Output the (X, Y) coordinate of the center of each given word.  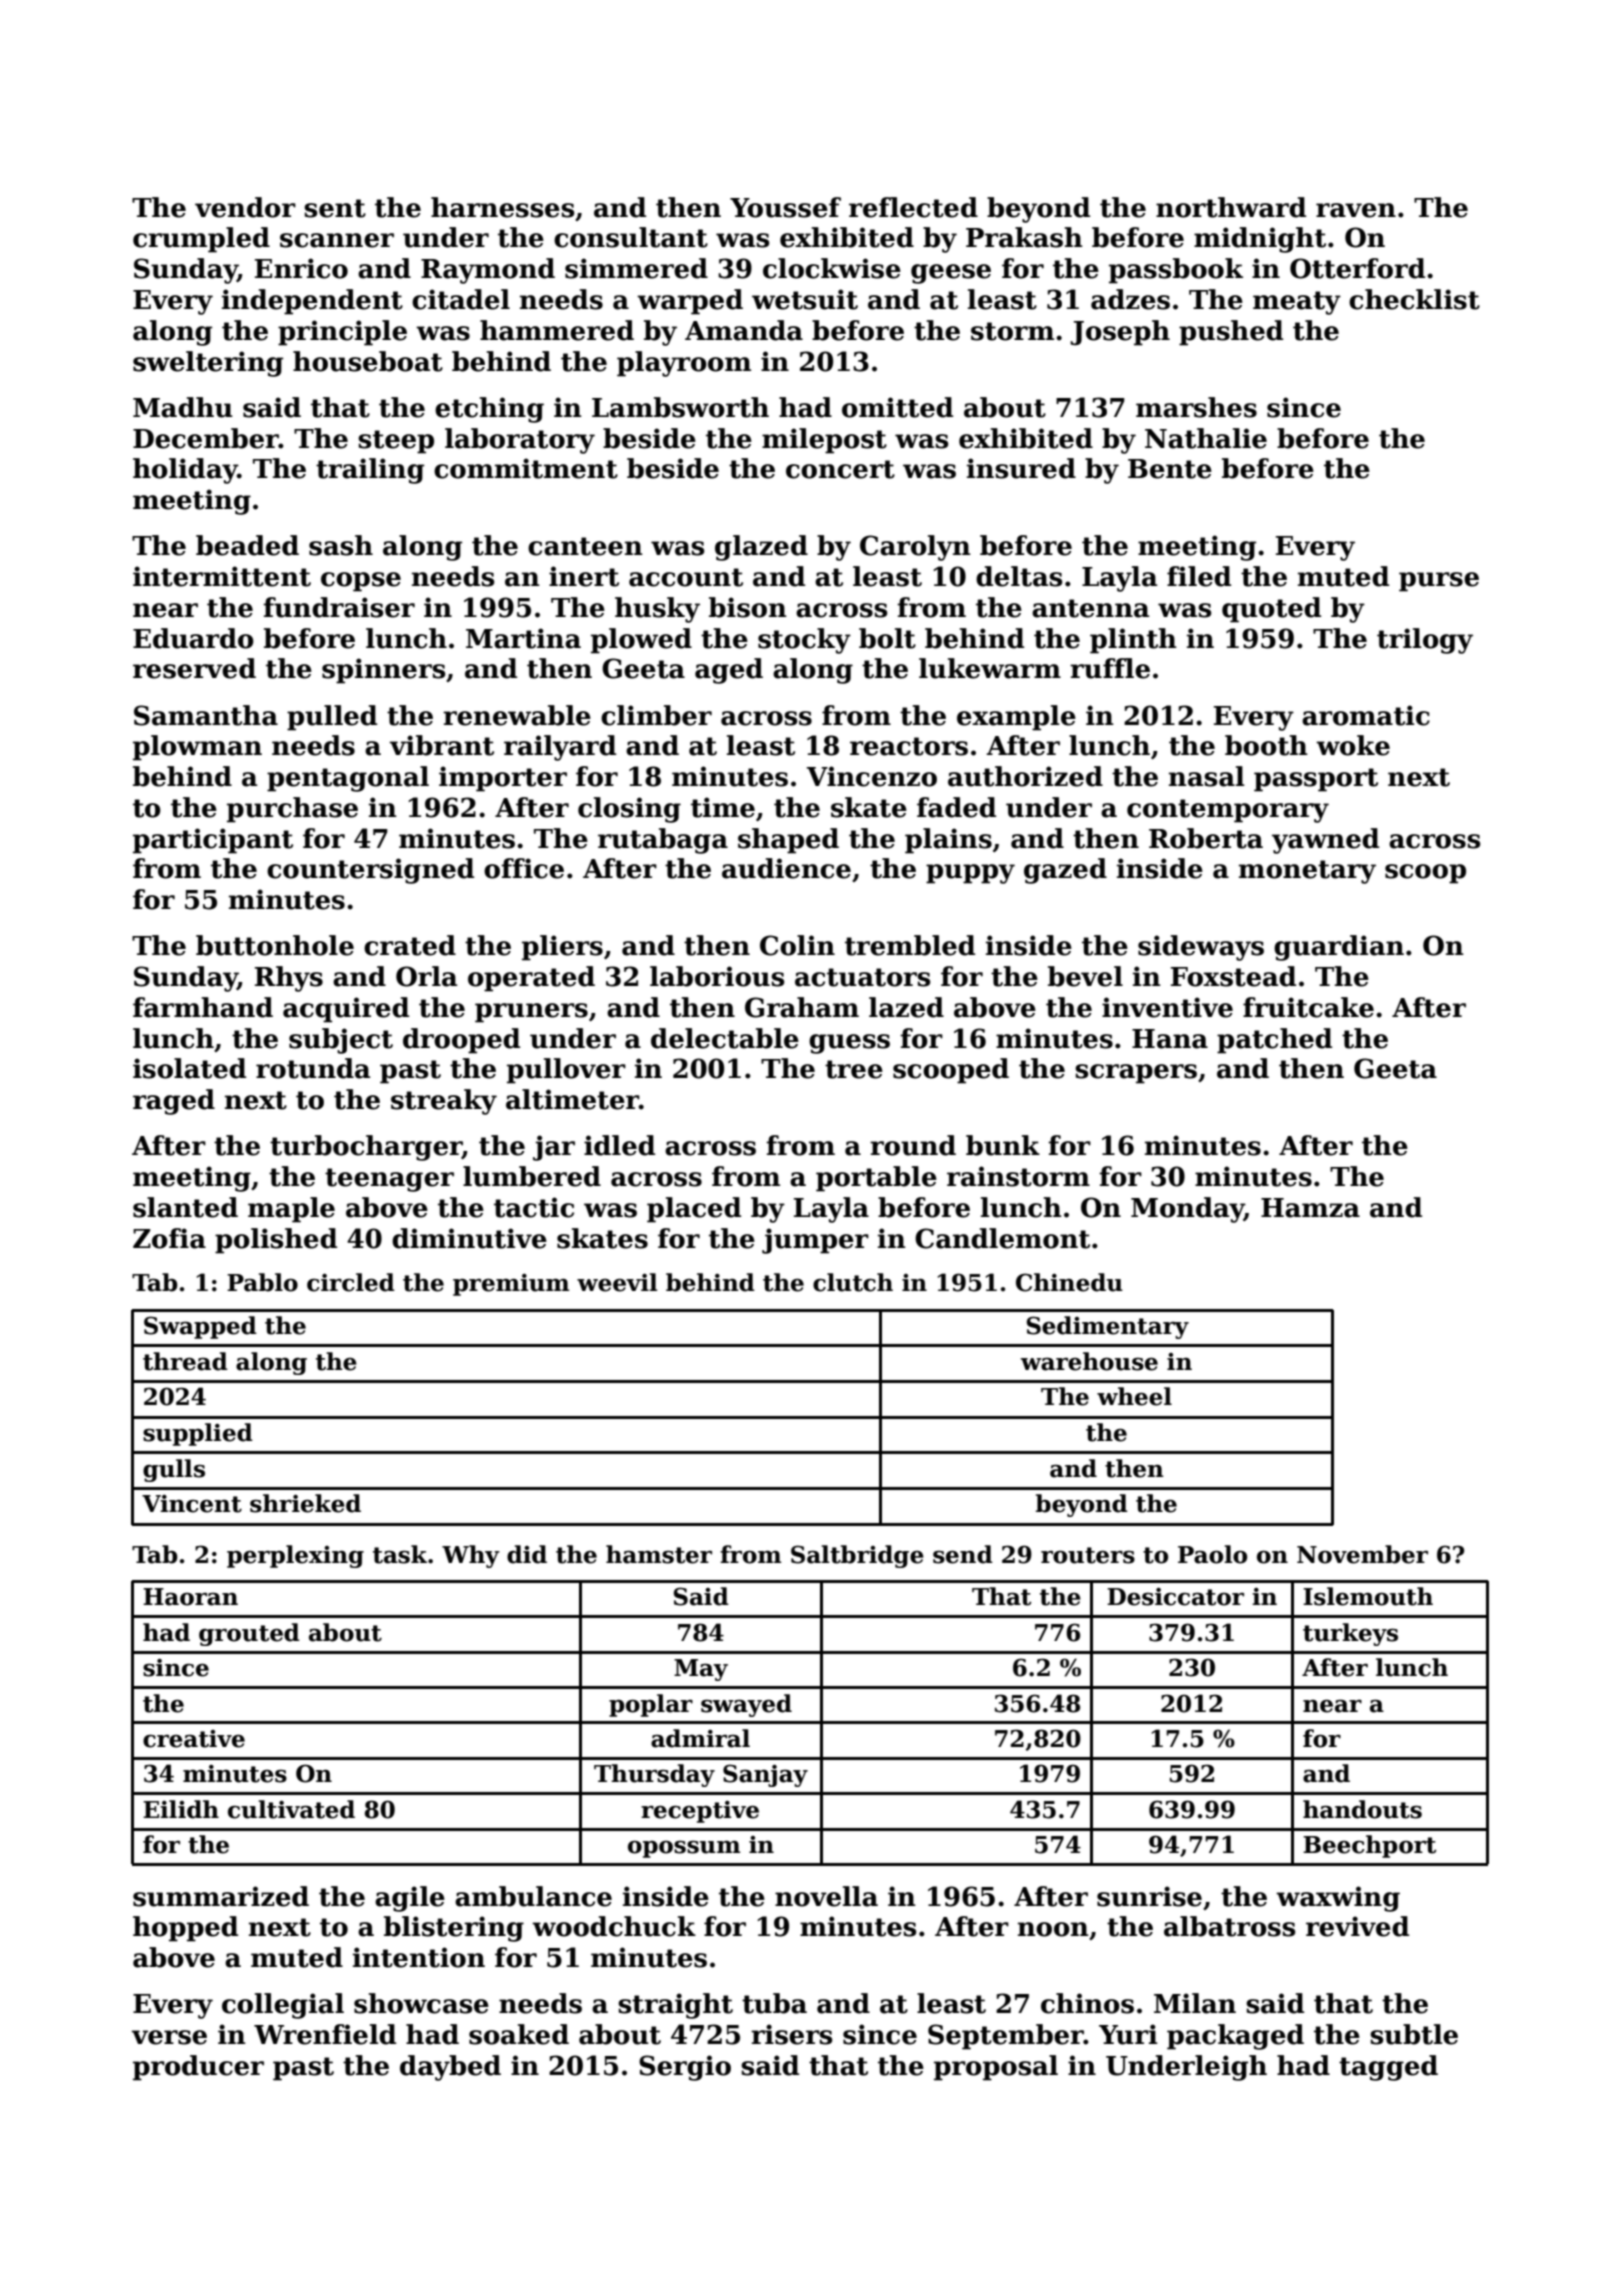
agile (410, 1899)
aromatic (1366, 715)
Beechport (1369, 1846)
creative (194, 1739)
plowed (641, 641)
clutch (853, 1282)
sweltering (208, 364)
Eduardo (193, 638)
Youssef (785, 207)
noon (1053, 1929)
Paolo (1212, 1554)
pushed (1231, 333)
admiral (700, 1738)
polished (276, 1241)
